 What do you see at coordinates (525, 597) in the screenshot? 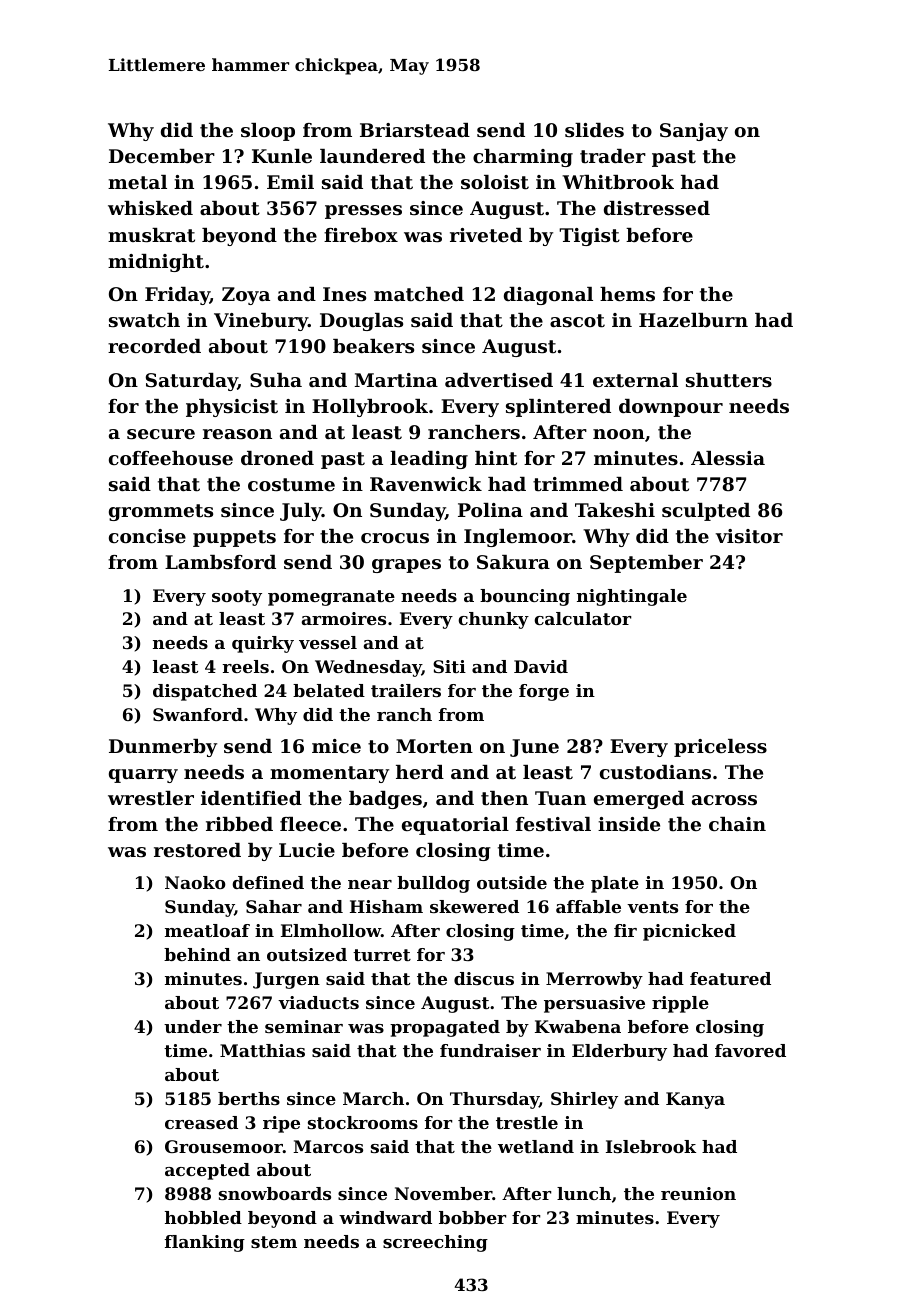
I see `bouncing` at bounding box center [525, 597].
